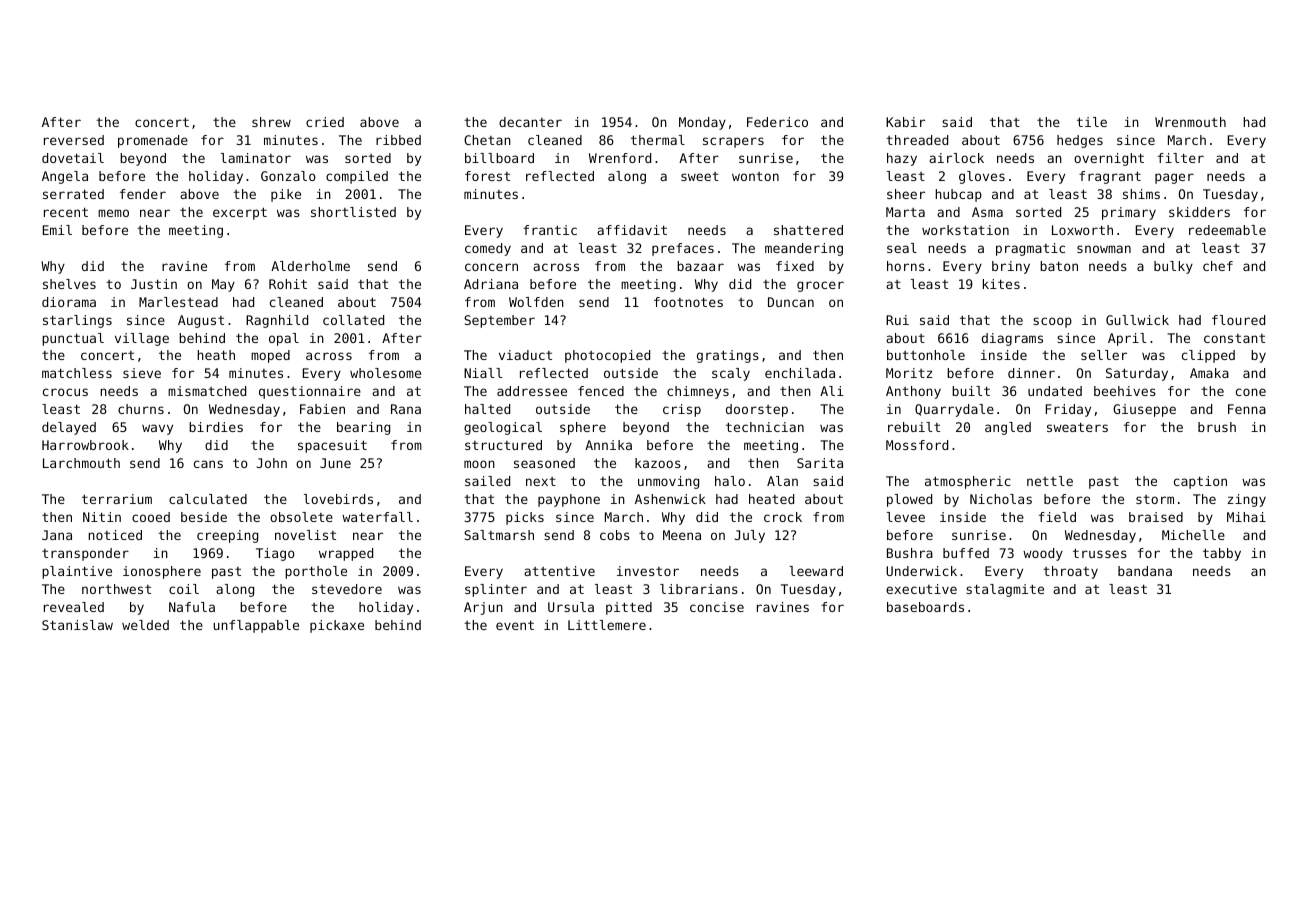 The width and height of the screenshot is (1308, 924). Describe the element at coordinates (795, 266) in the screenshot. I see `fixed` at that location.
